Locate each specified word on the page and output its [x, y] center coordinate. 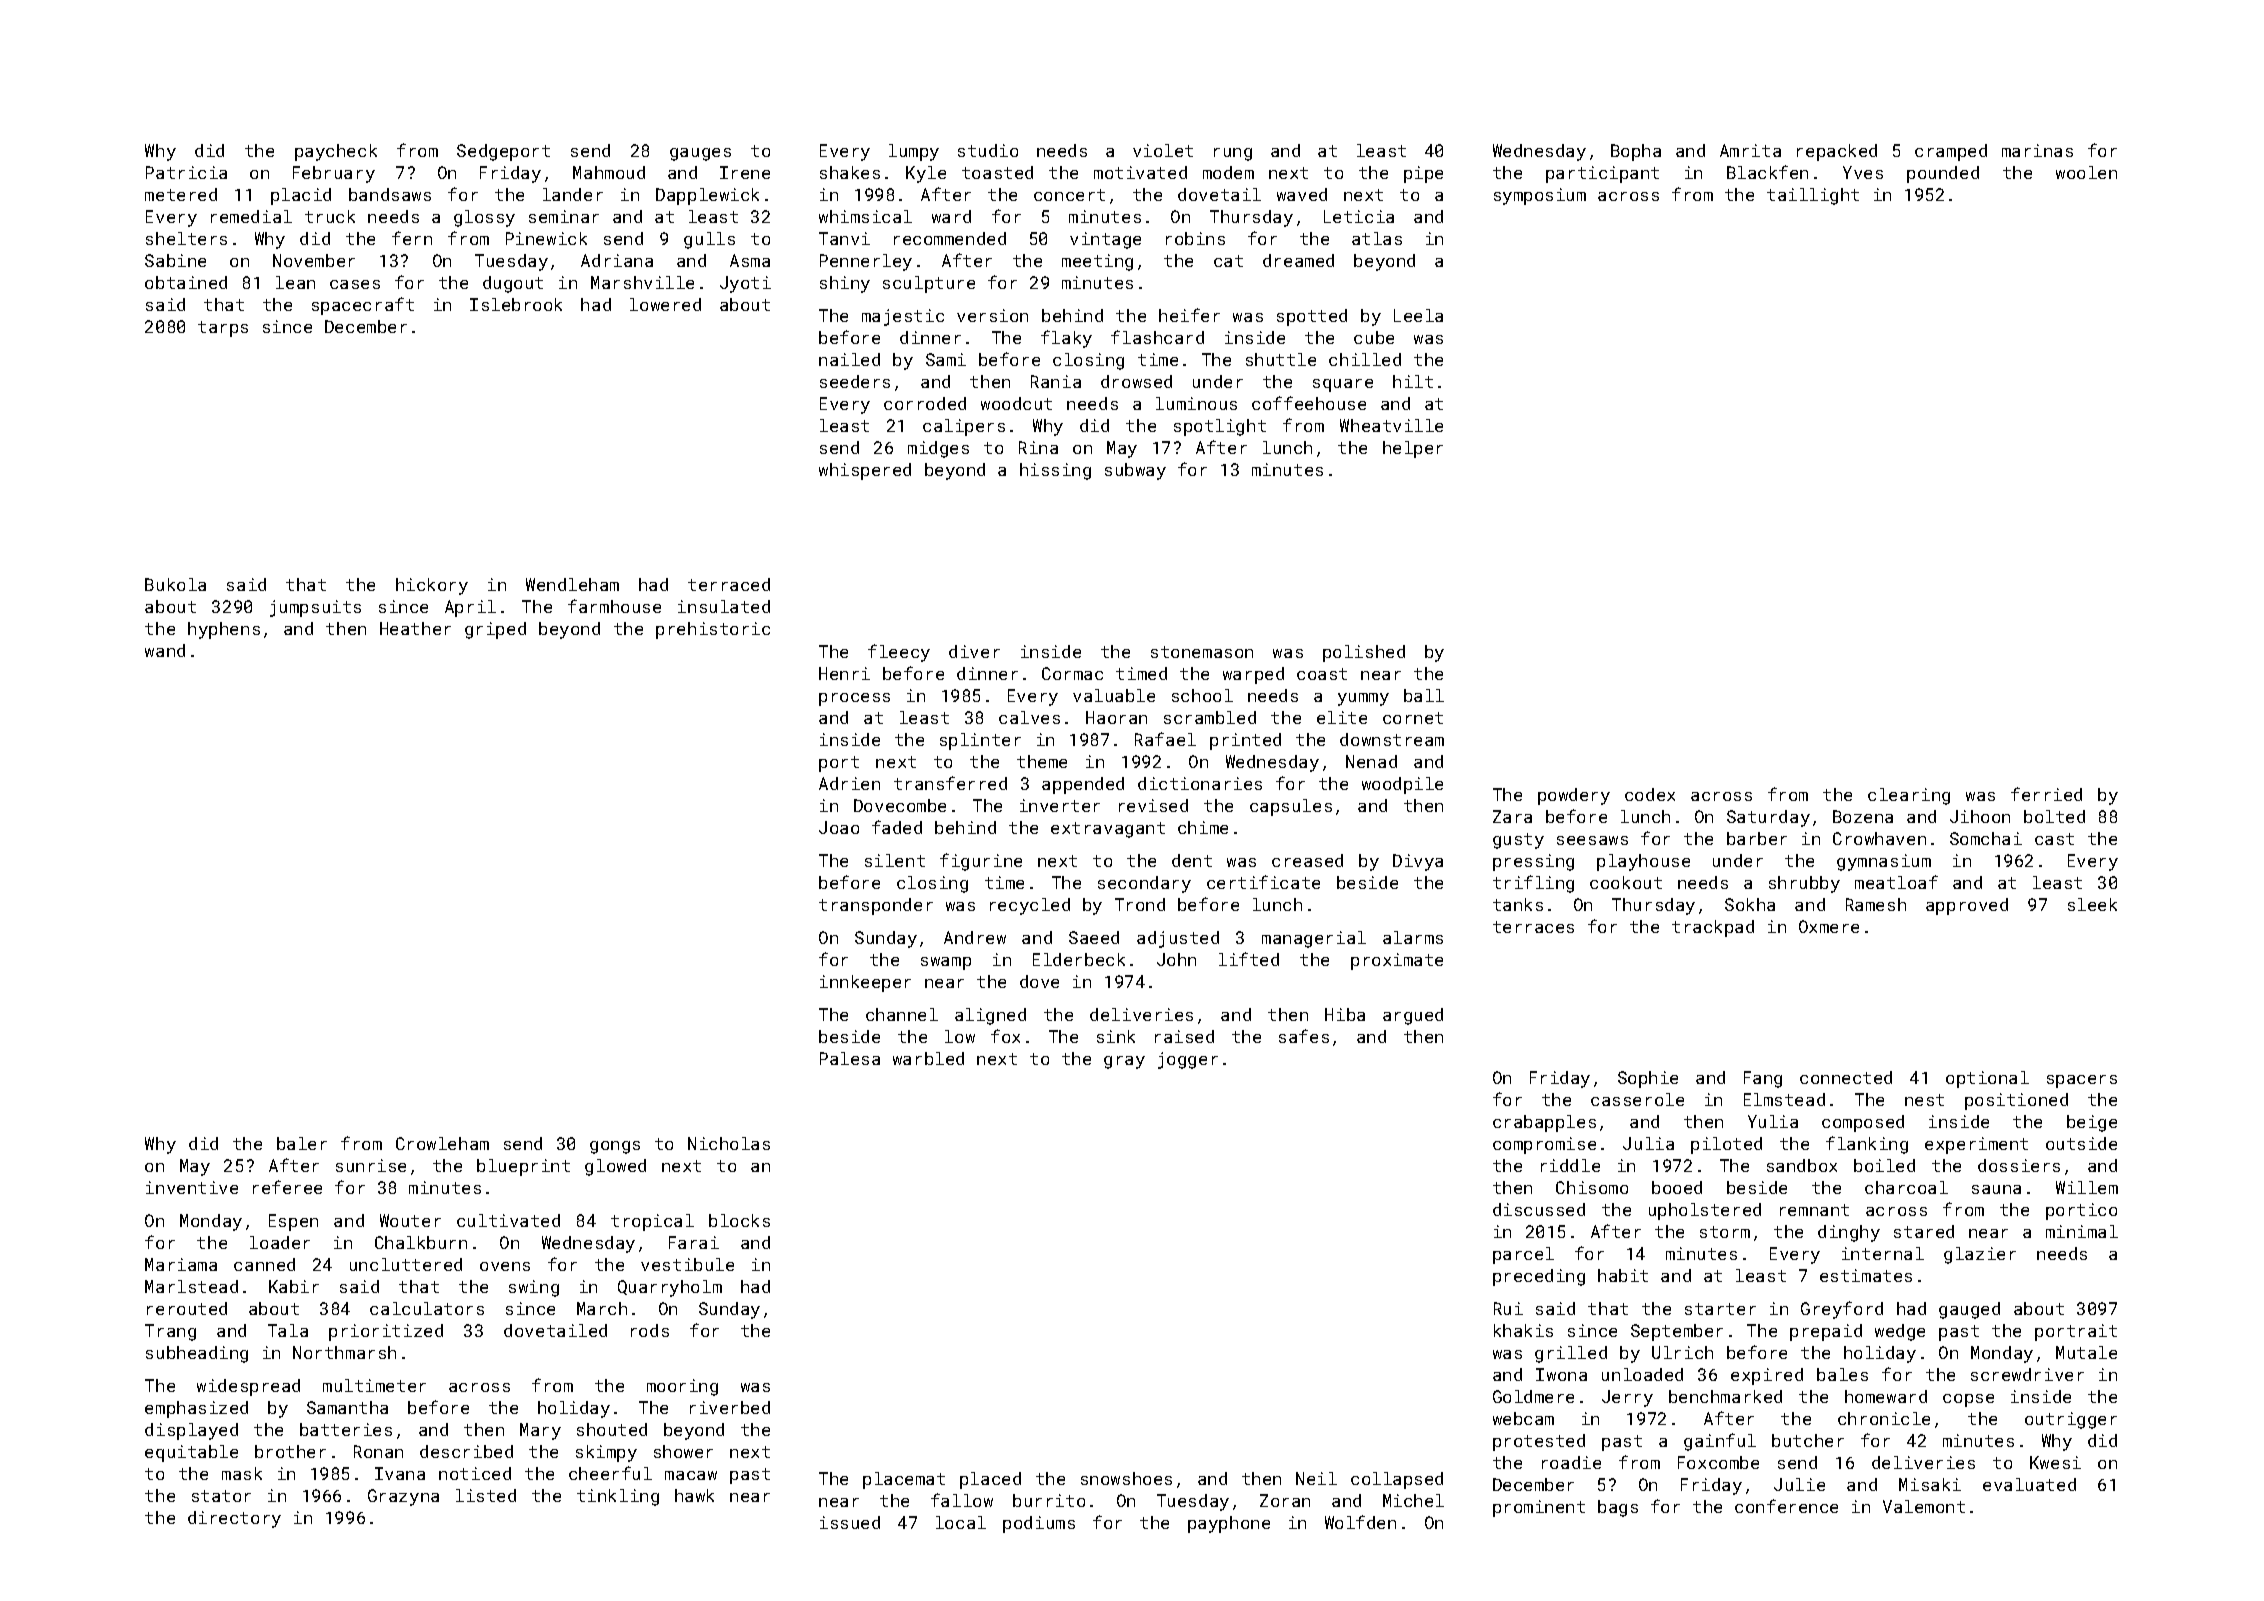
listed [486, 1495]
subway [1135, 471]
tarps [223, 329]
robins [1195, 238]
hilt [1413, 381]
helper [1413, 449]
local [961, 1522]
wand [165, 650]
